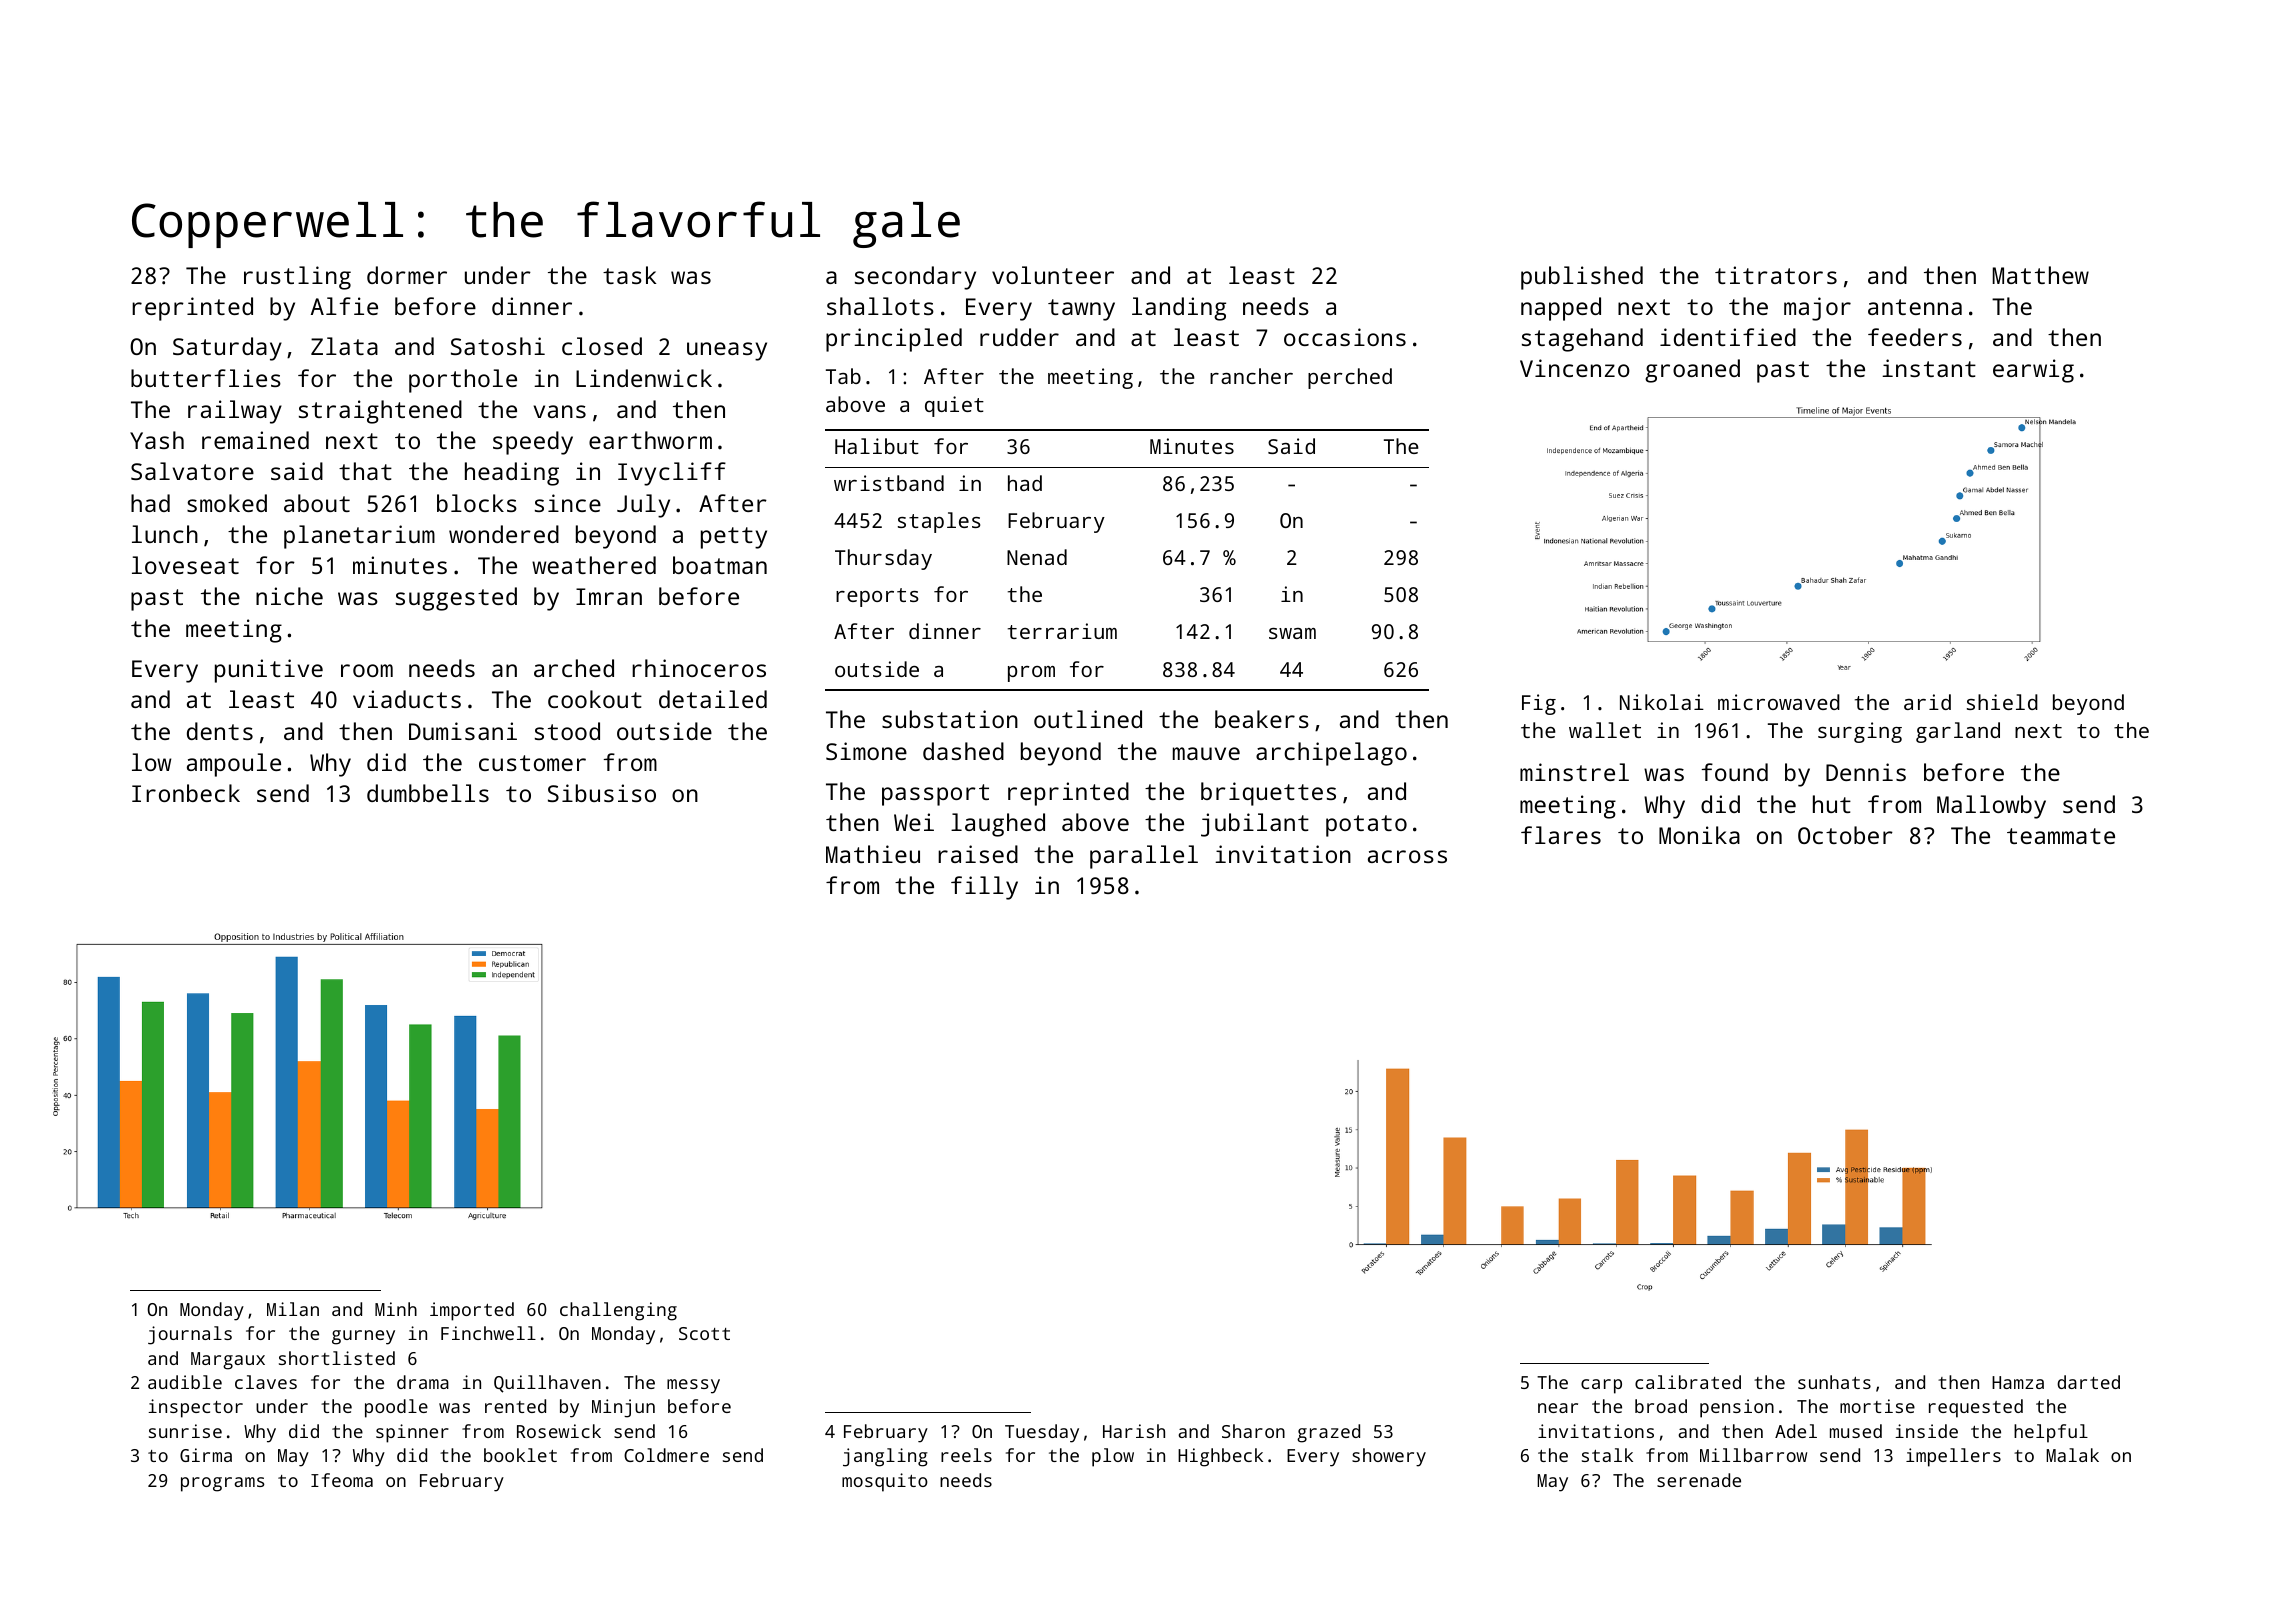 The image size is (2292, 1620). I want to click on filly, so click(984, 888).
